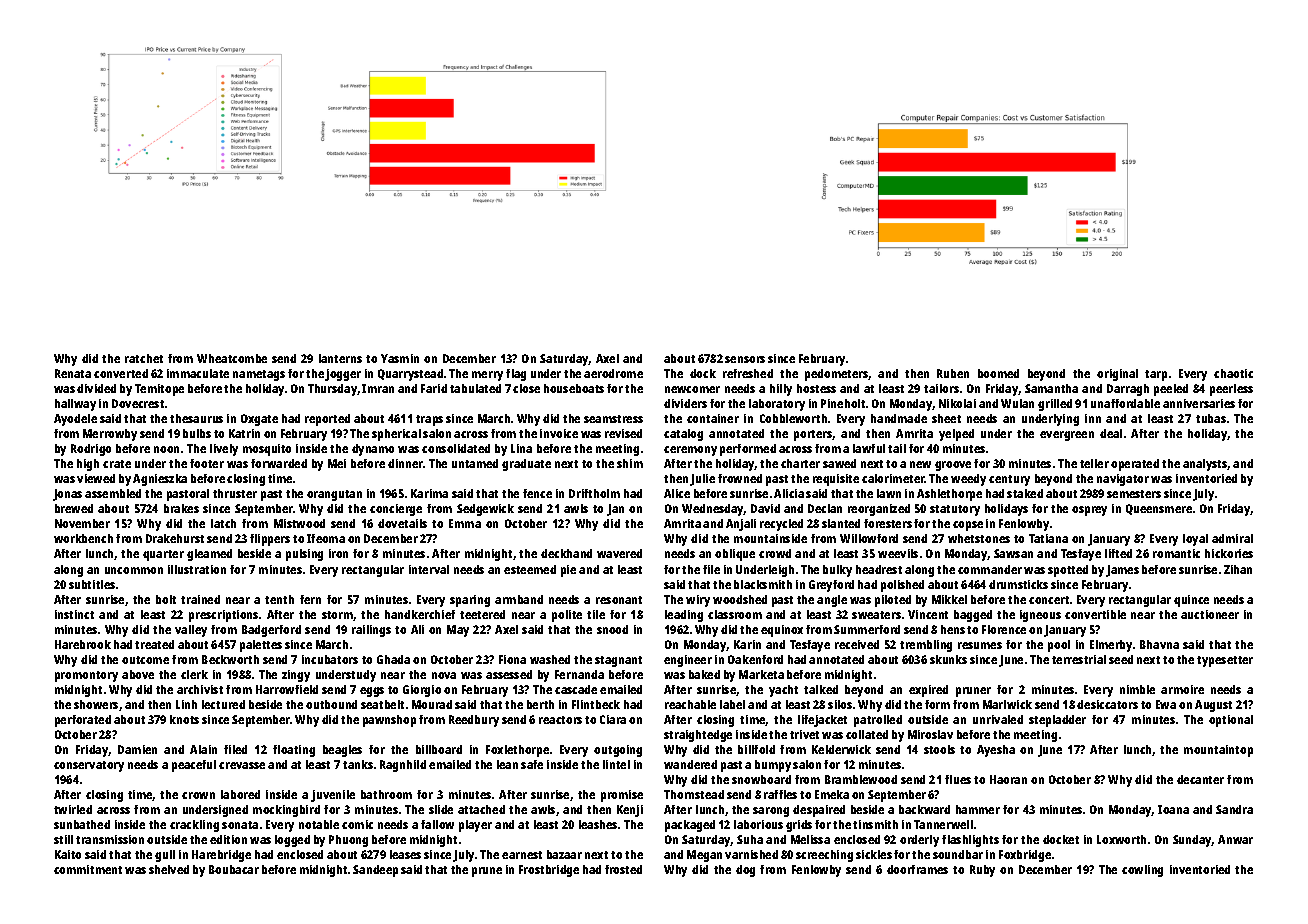 Image resolution: width=1308 pixels, height=924 pixels. What do you see at coordinates (1233, 373) in the page?
I see `chaotic` at bounding box center [1233, 373].
